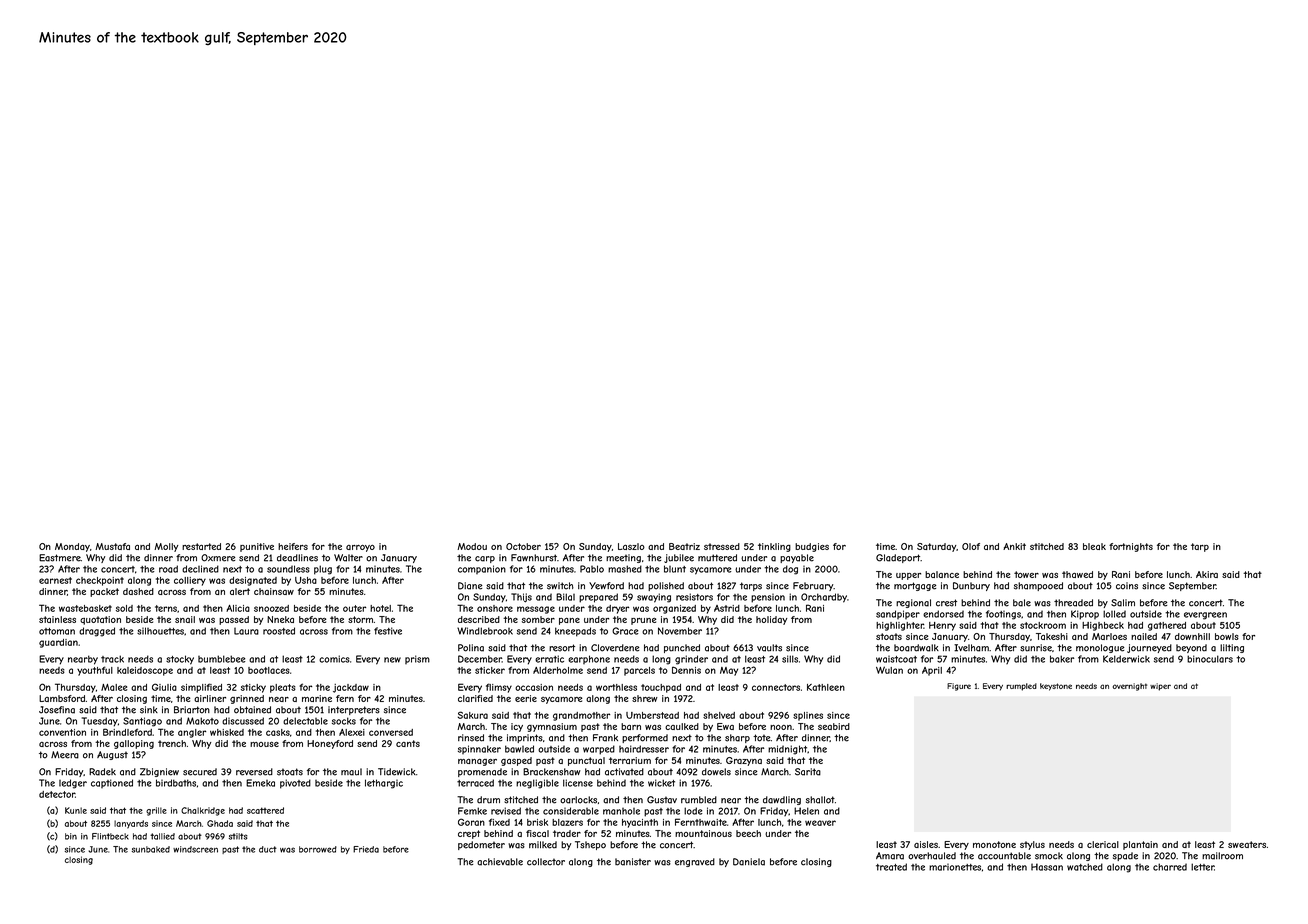  I want to click on Meera, so click(65, 755).
